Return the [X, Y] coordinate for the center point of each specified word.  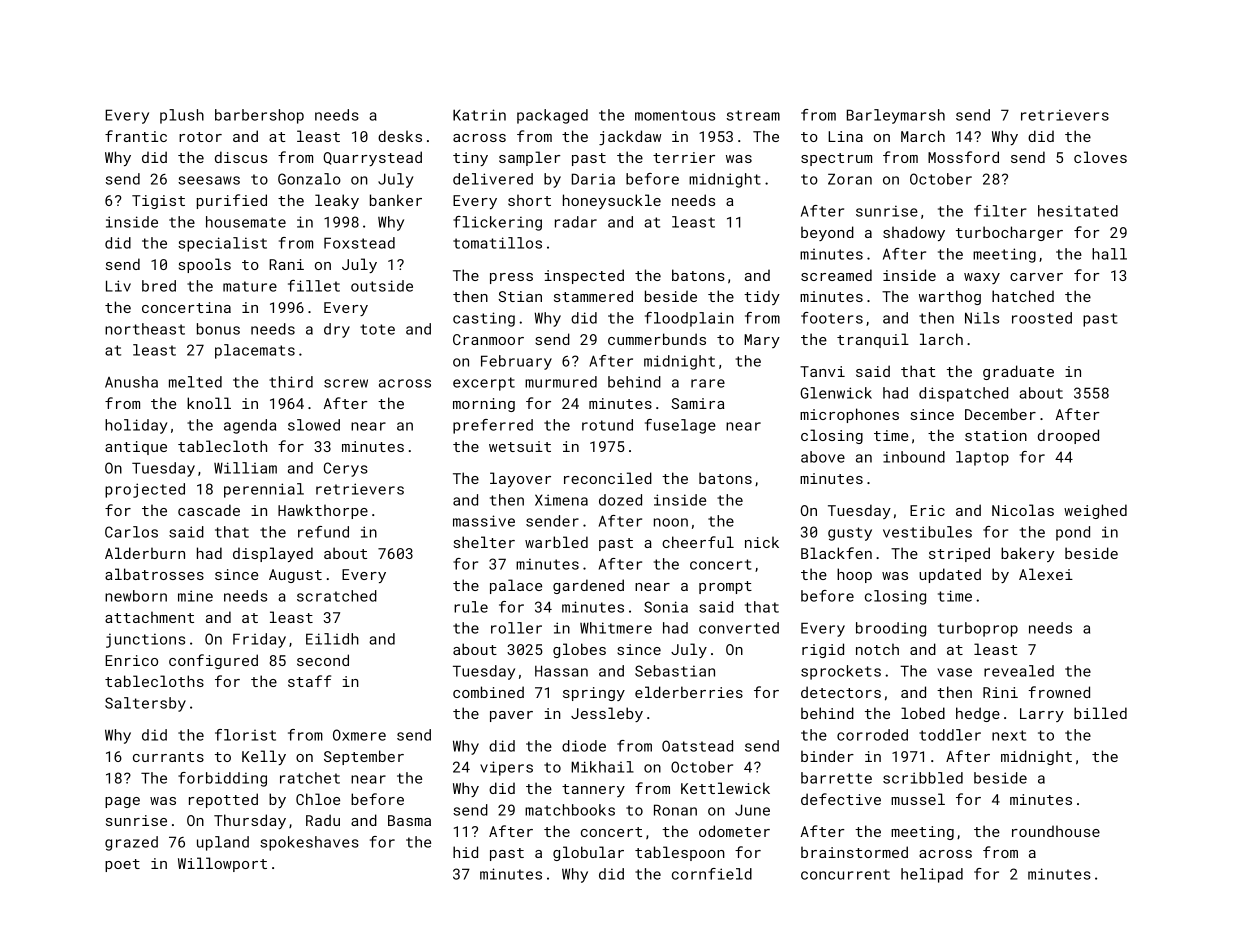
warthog [950, 297]
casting [484, 319]
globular [588, 853]
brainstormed [854, 852]
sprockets [841, 672]
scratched [337, 596]
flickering [497, 223]
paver [511, 716]
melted [195, 382]
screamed [836, 275]
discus [241, 157]
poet [122, 865]
